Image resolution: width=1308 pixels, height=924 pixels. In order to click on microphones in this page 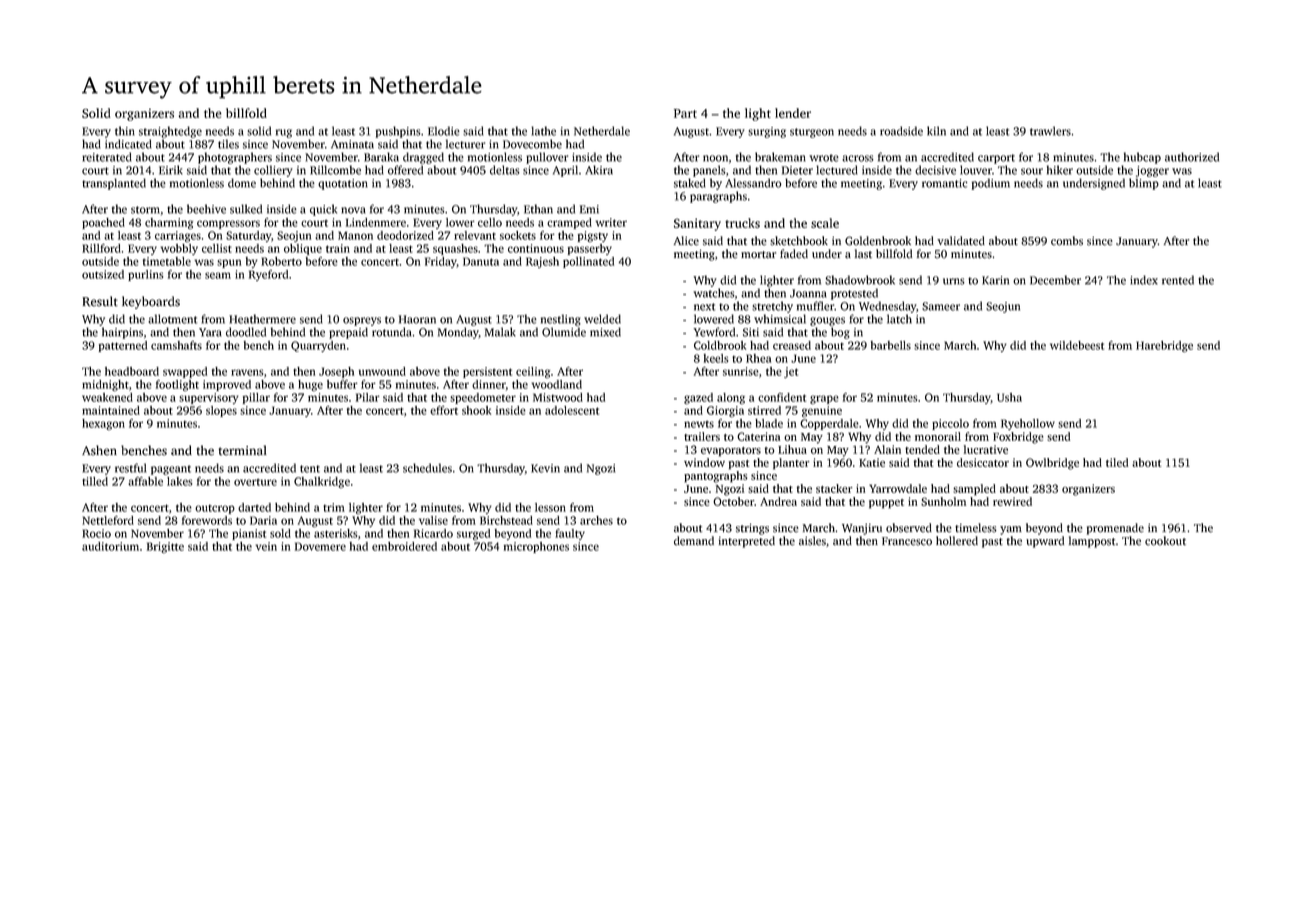, I will do `click(536, 547)`.
